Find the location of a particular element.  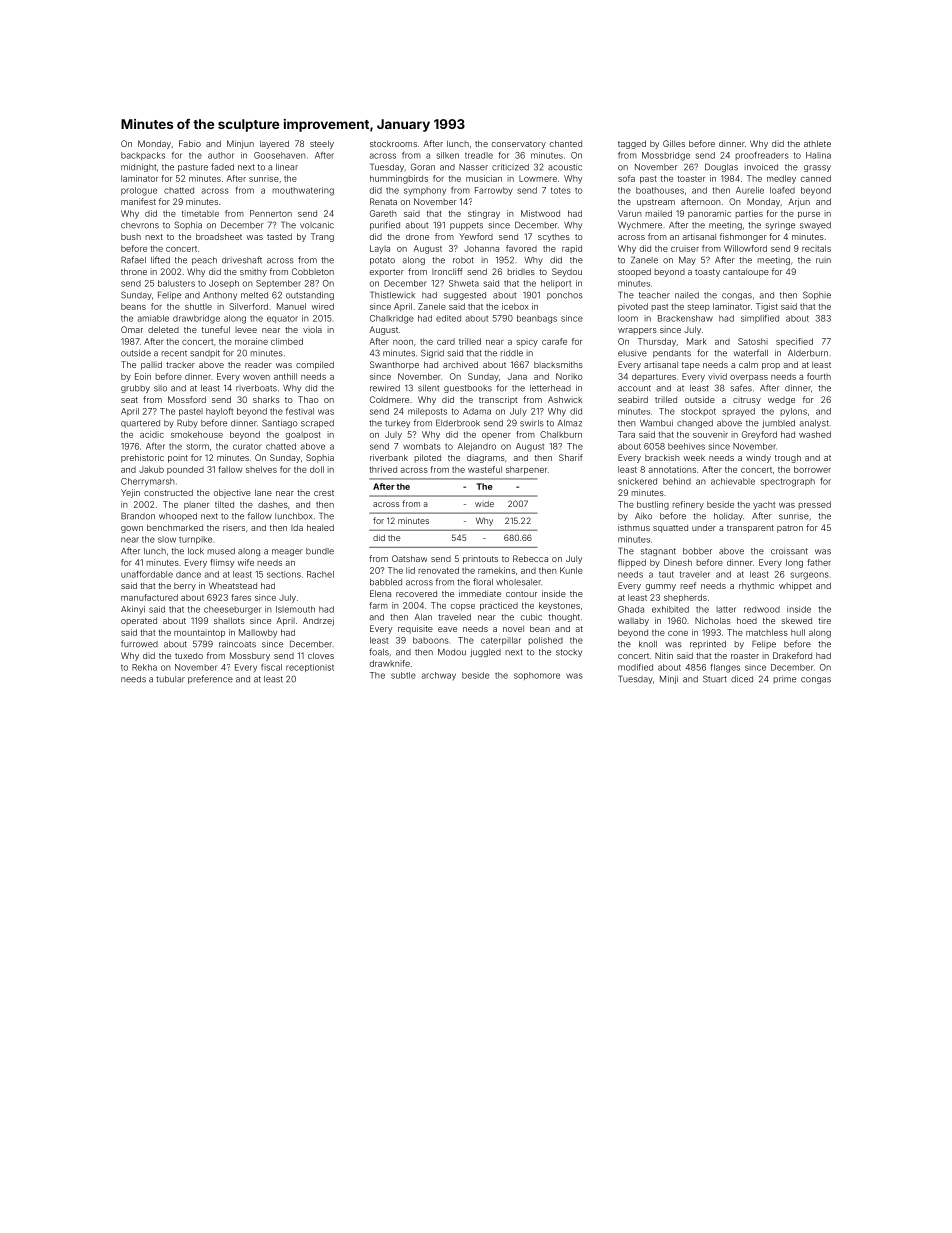

potato is located at coordinates (382, 261).
